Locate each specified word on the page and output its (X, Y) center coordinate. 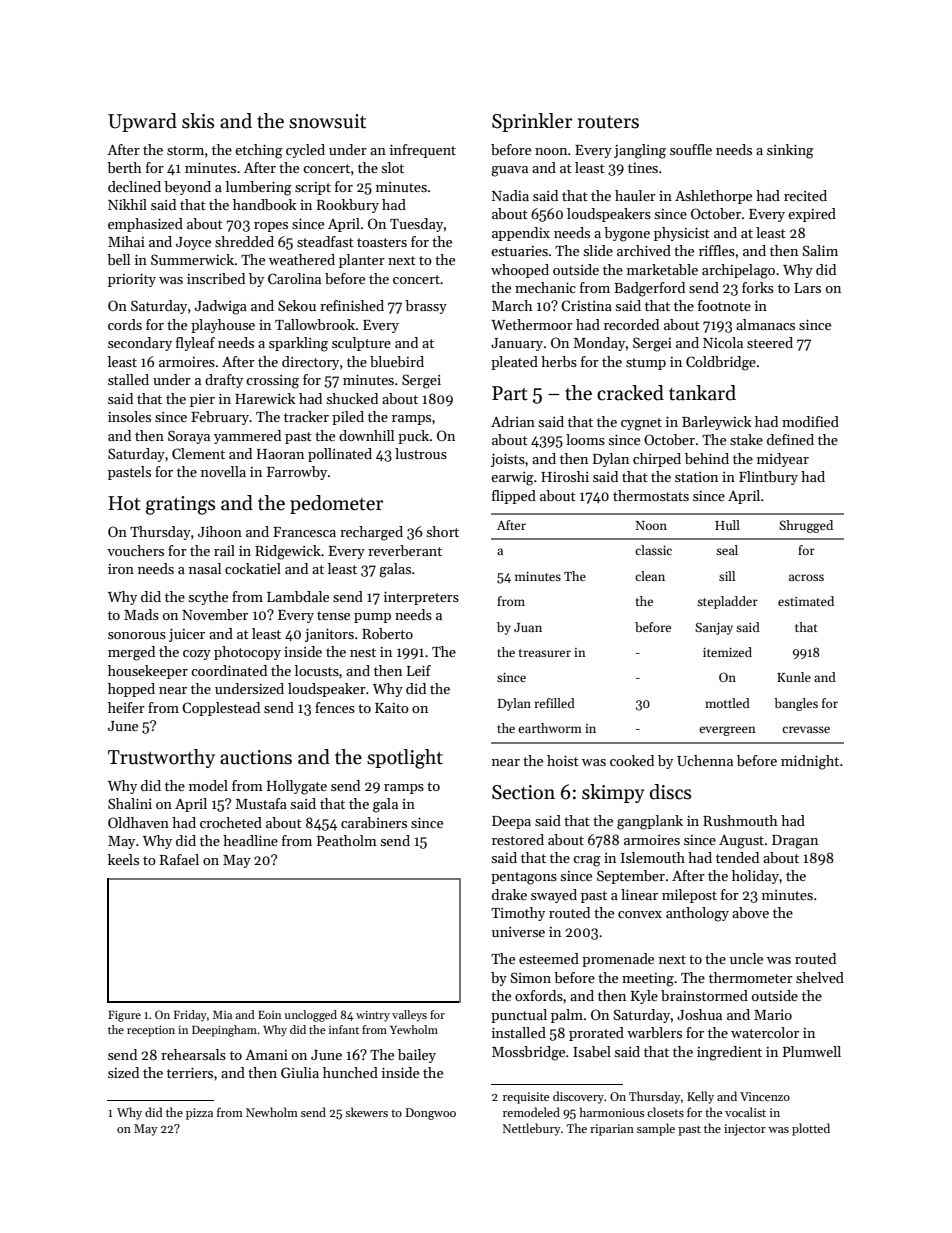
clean (650, 576)
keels (123, 859)
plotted (811, 1129)
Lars (807, 288)
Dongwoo (431, 1114)
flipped (514, 497)
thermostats (651, 495)
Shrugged (806, 526)
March (512, 305)
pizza (199, 1114)
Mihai (126, 241)
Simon (530, 977)
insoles (129, 416)
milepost (689, 896)
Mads (141, 614)
